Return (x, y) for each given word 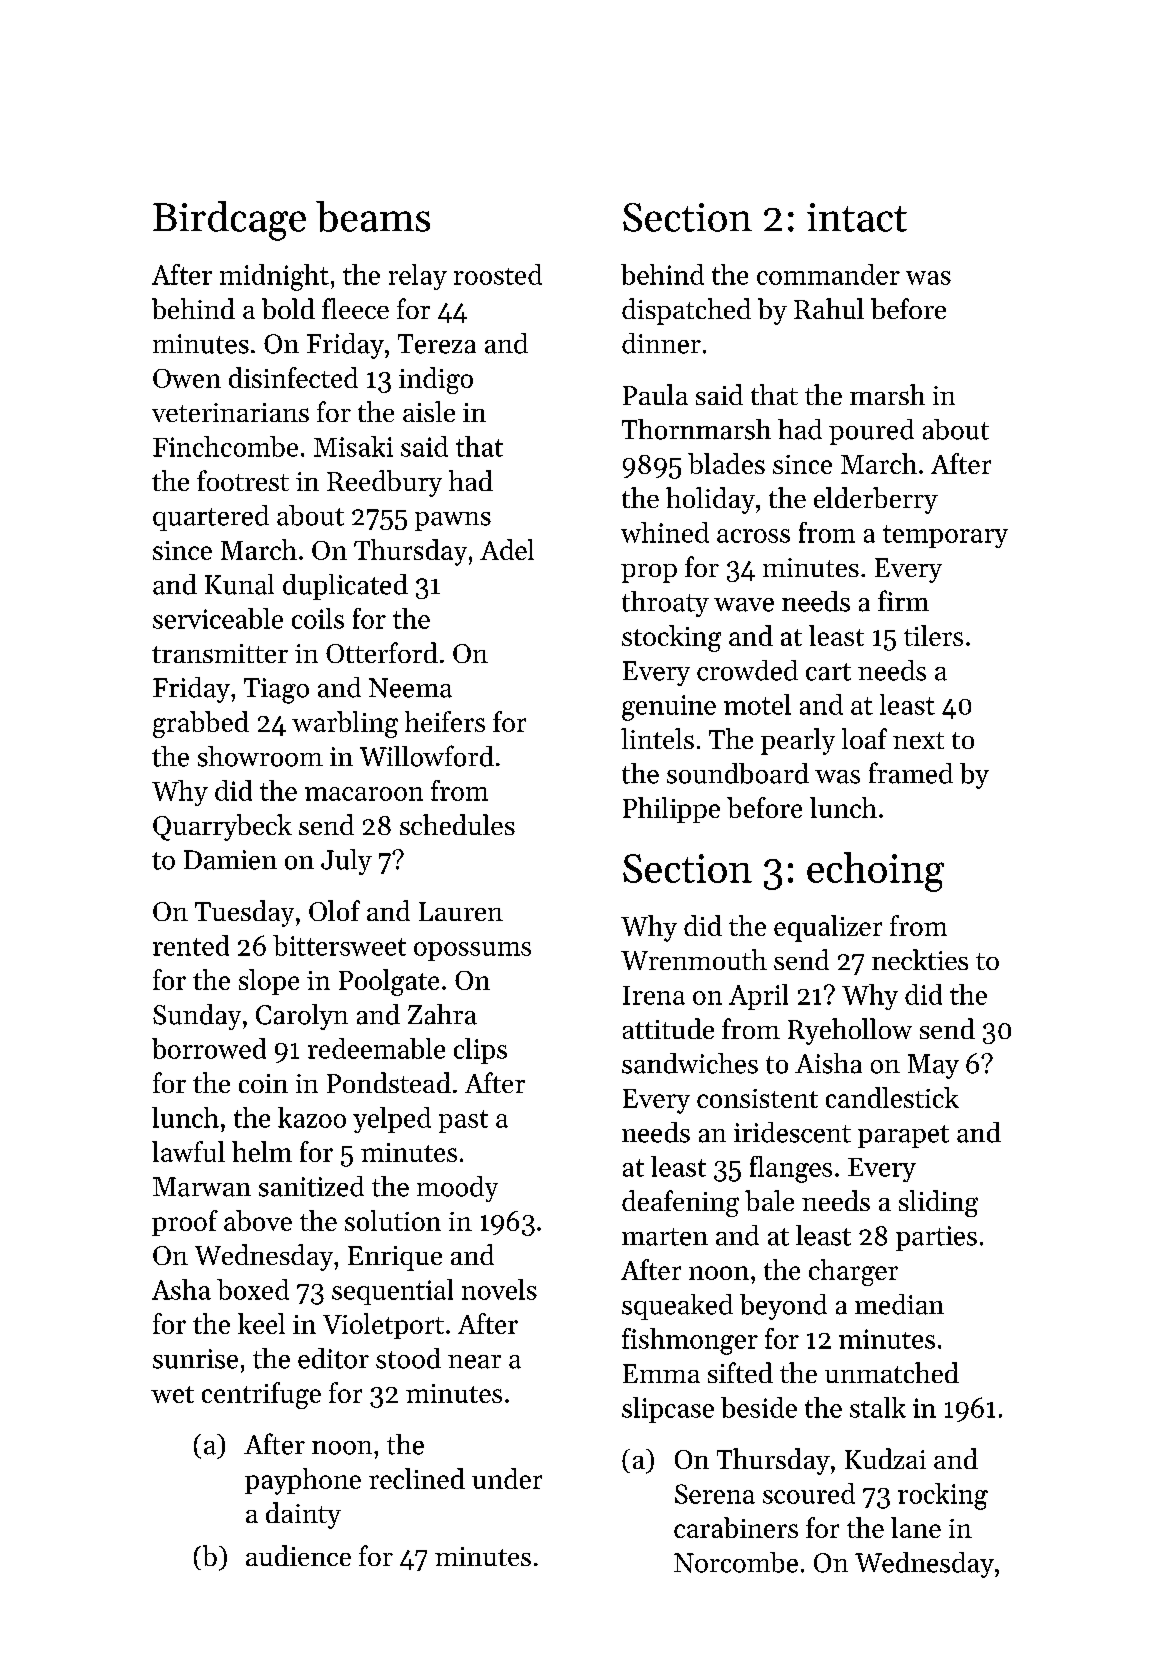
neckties (920, 959)
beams (373, 216)
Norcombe (736, 1562)
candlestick (892, 1097)
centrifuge (261, 1395)
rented (191, 945)
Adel (507, 549)
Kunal (239, 584)
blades (726, 463)
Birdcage (229, 221)
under (507, 1478)
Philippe (671, 810)
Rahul (829, 308)
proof (185, 1223)
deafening (680, 1203)
